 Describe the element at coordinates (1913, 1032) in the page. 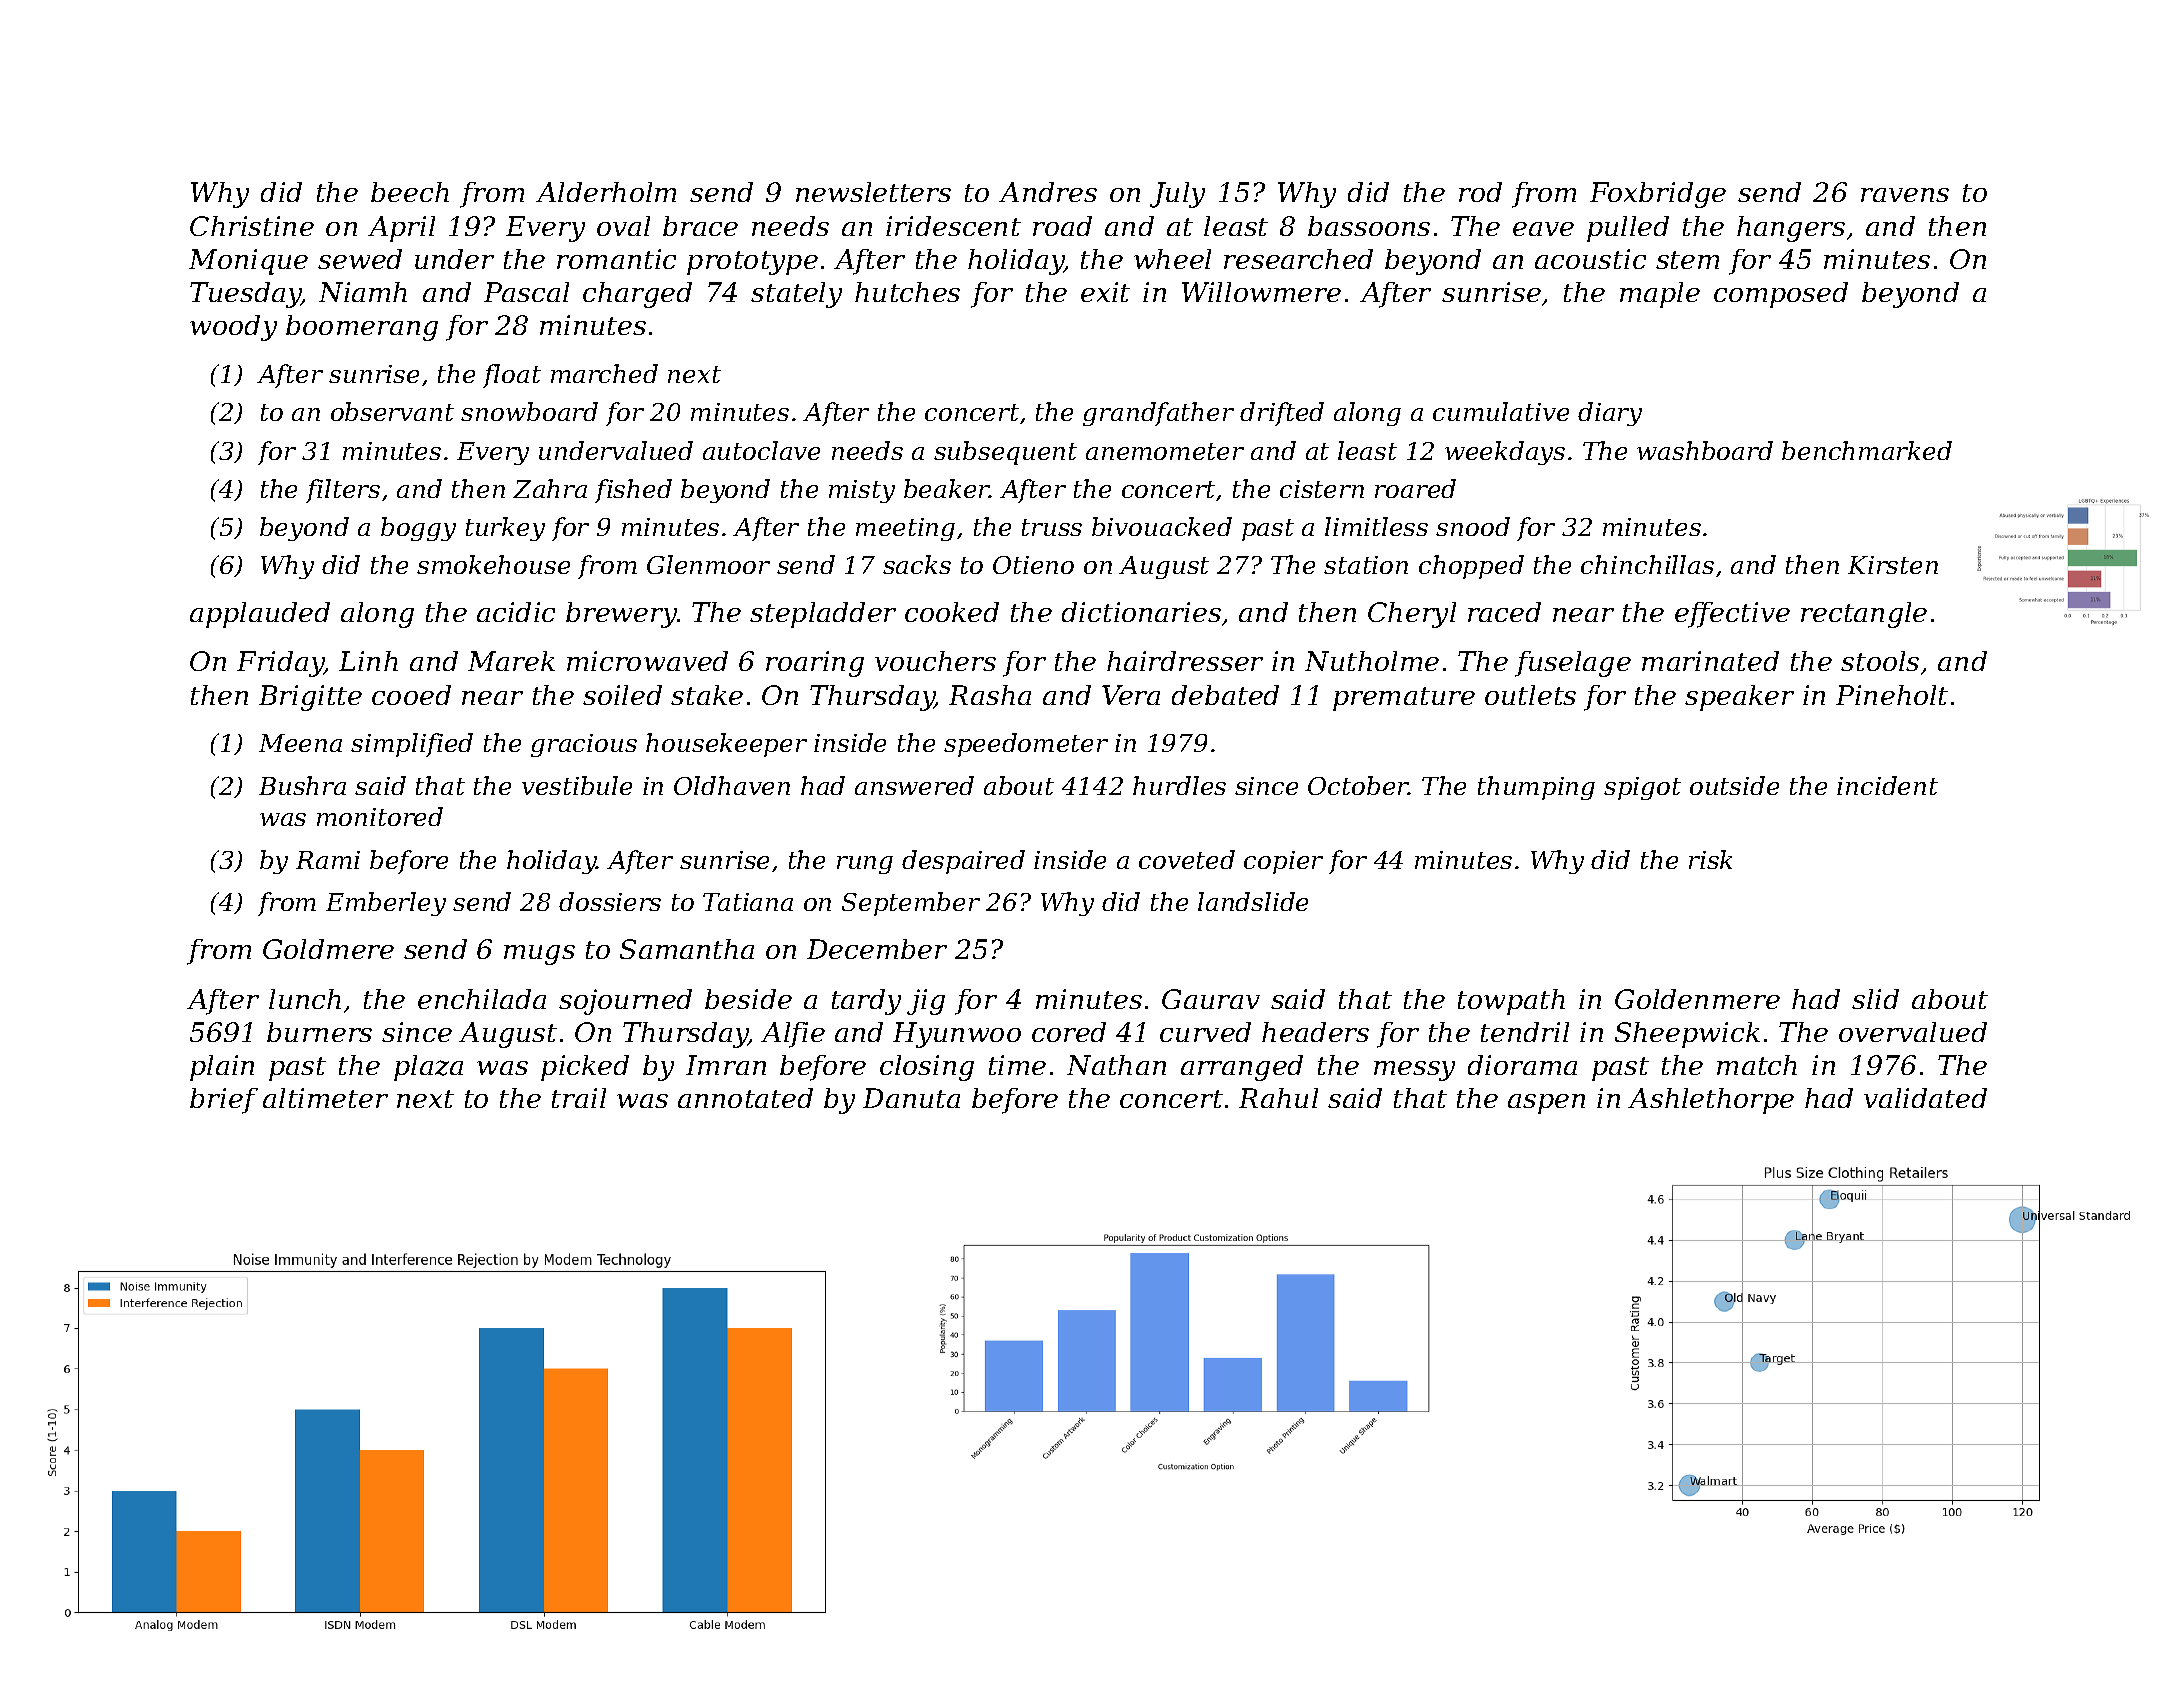

I see `overvalued` at that location.
